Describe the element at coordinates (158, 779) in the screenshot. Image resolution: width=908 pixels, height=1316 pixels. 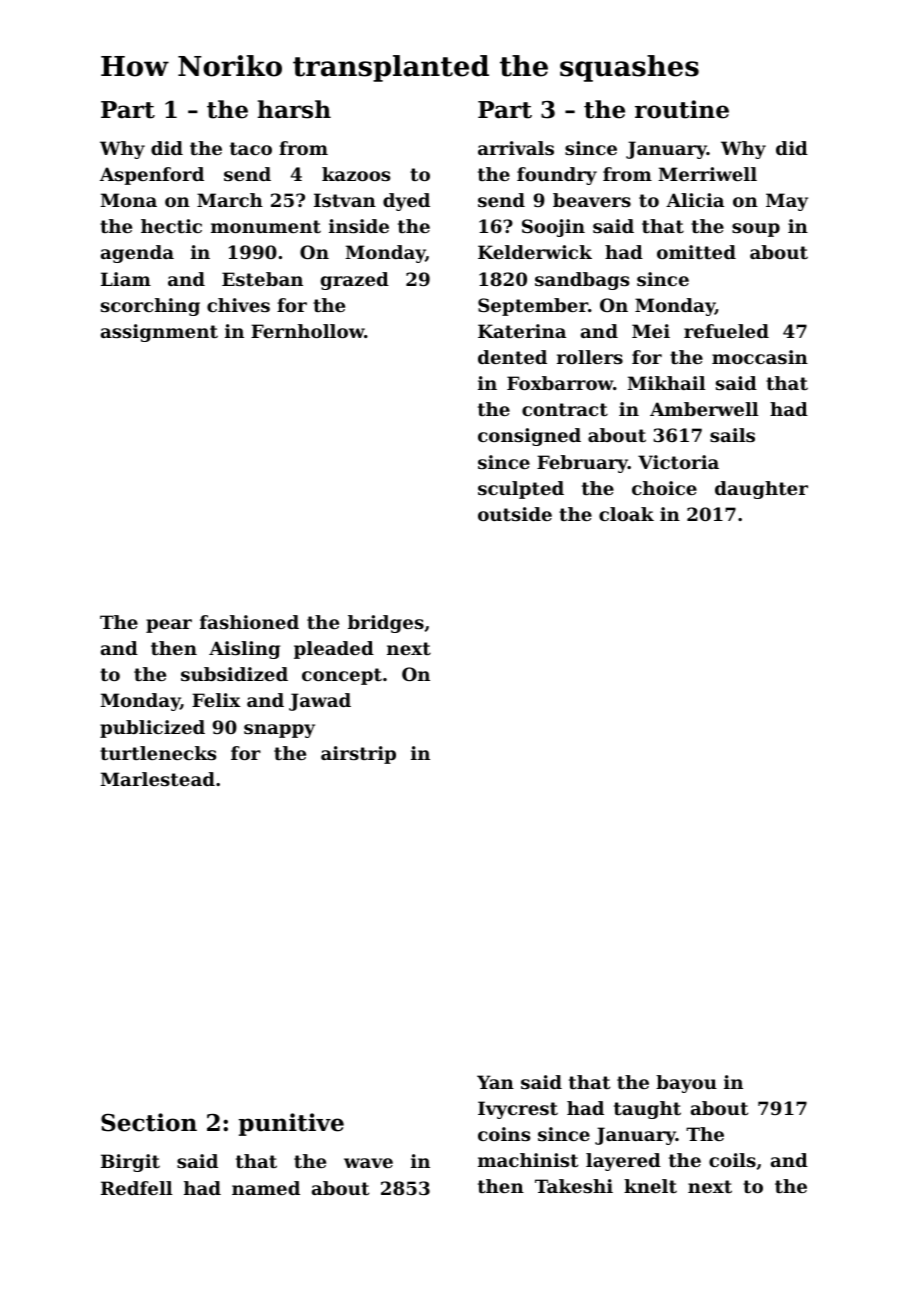
I see `Marlestead` at that location.
